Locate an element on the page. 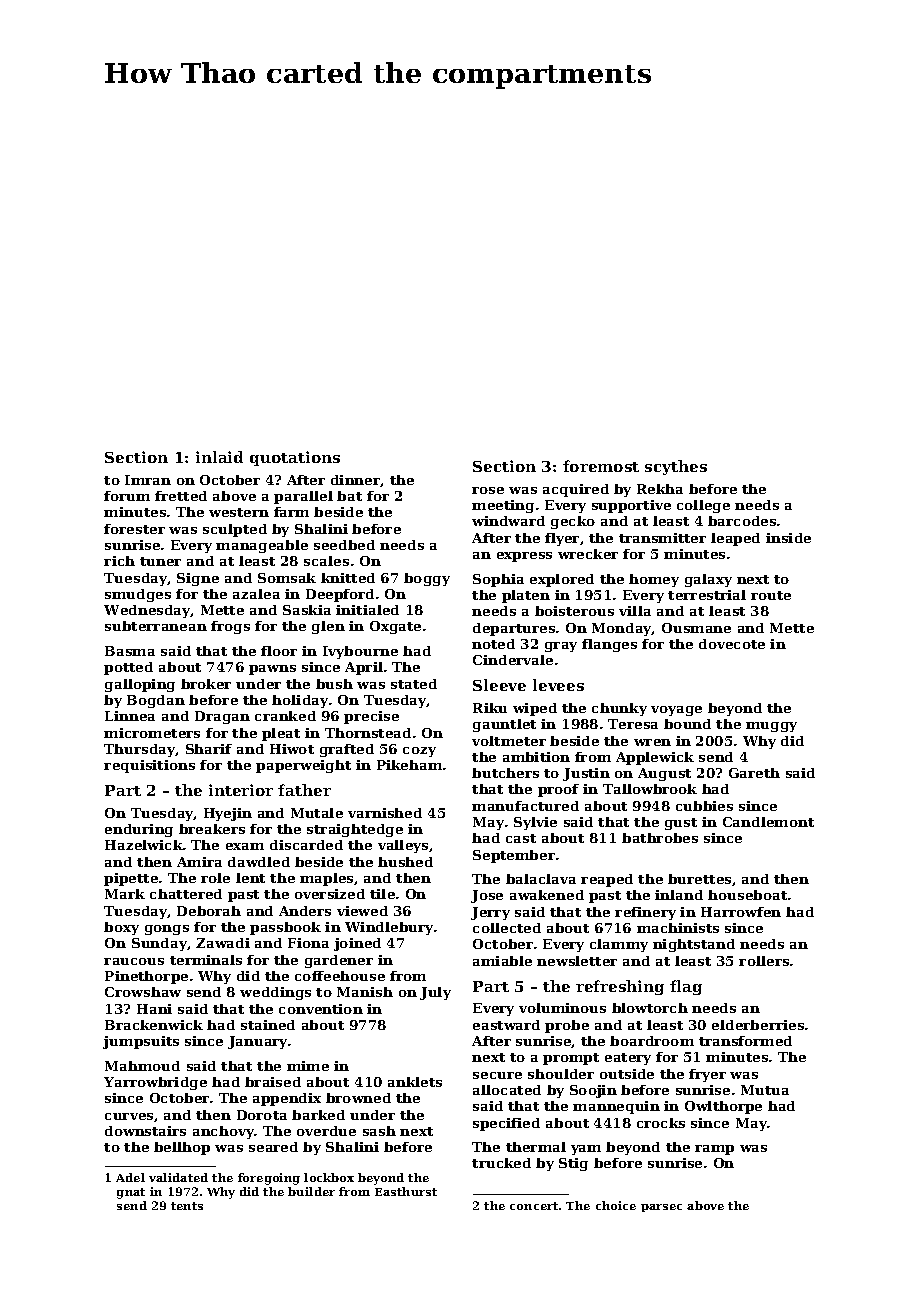 This document has height=1308, width=924. thermal is located at coordinates (536, 1147).
